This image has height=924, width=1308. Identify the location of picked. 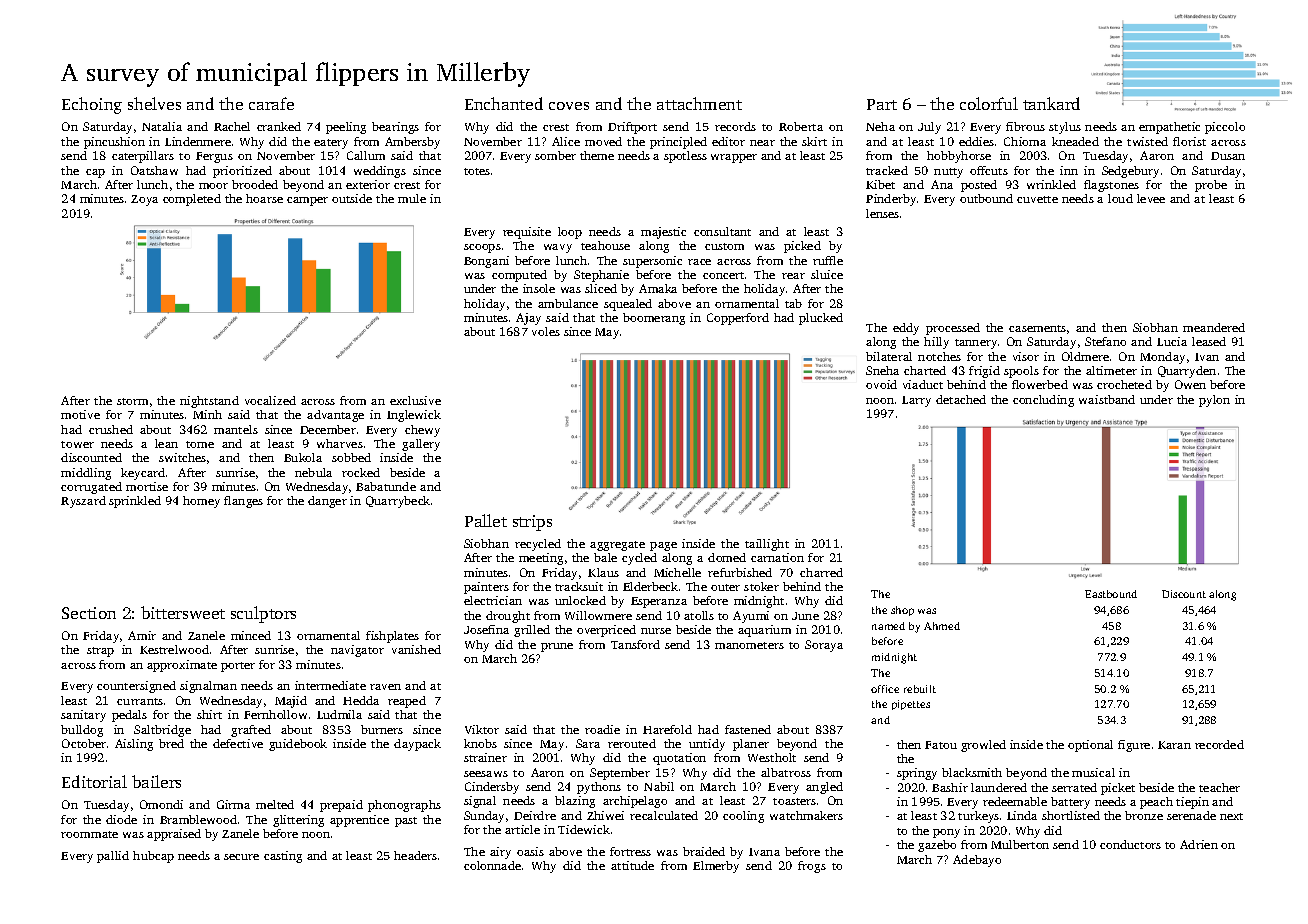
(802, 247).
